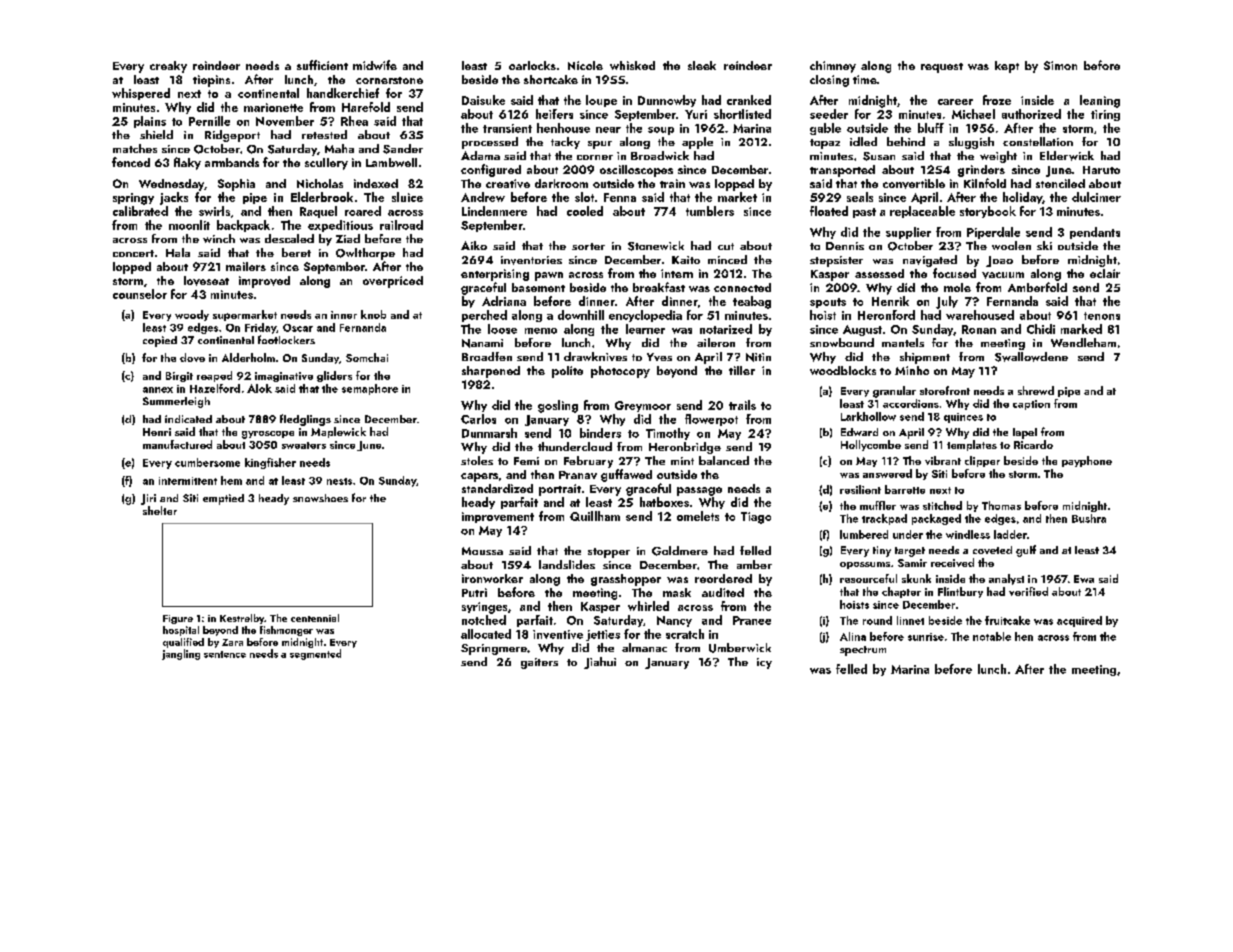 The image size is (1233, 952). I want to click on analyst, so click(1006, 579).
